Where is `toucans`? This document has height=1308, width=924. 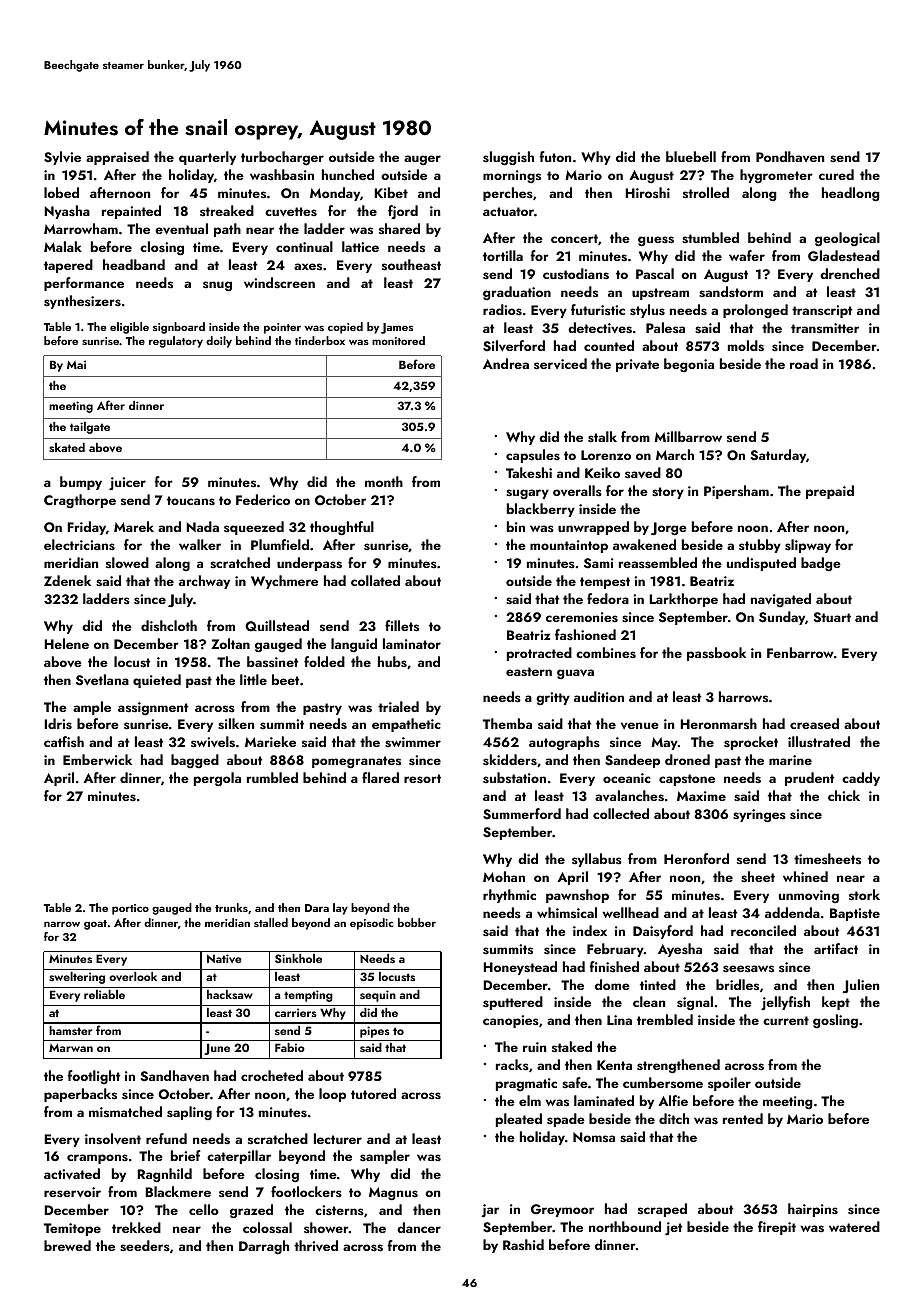 toucans is located at coordinates (191, 501).
